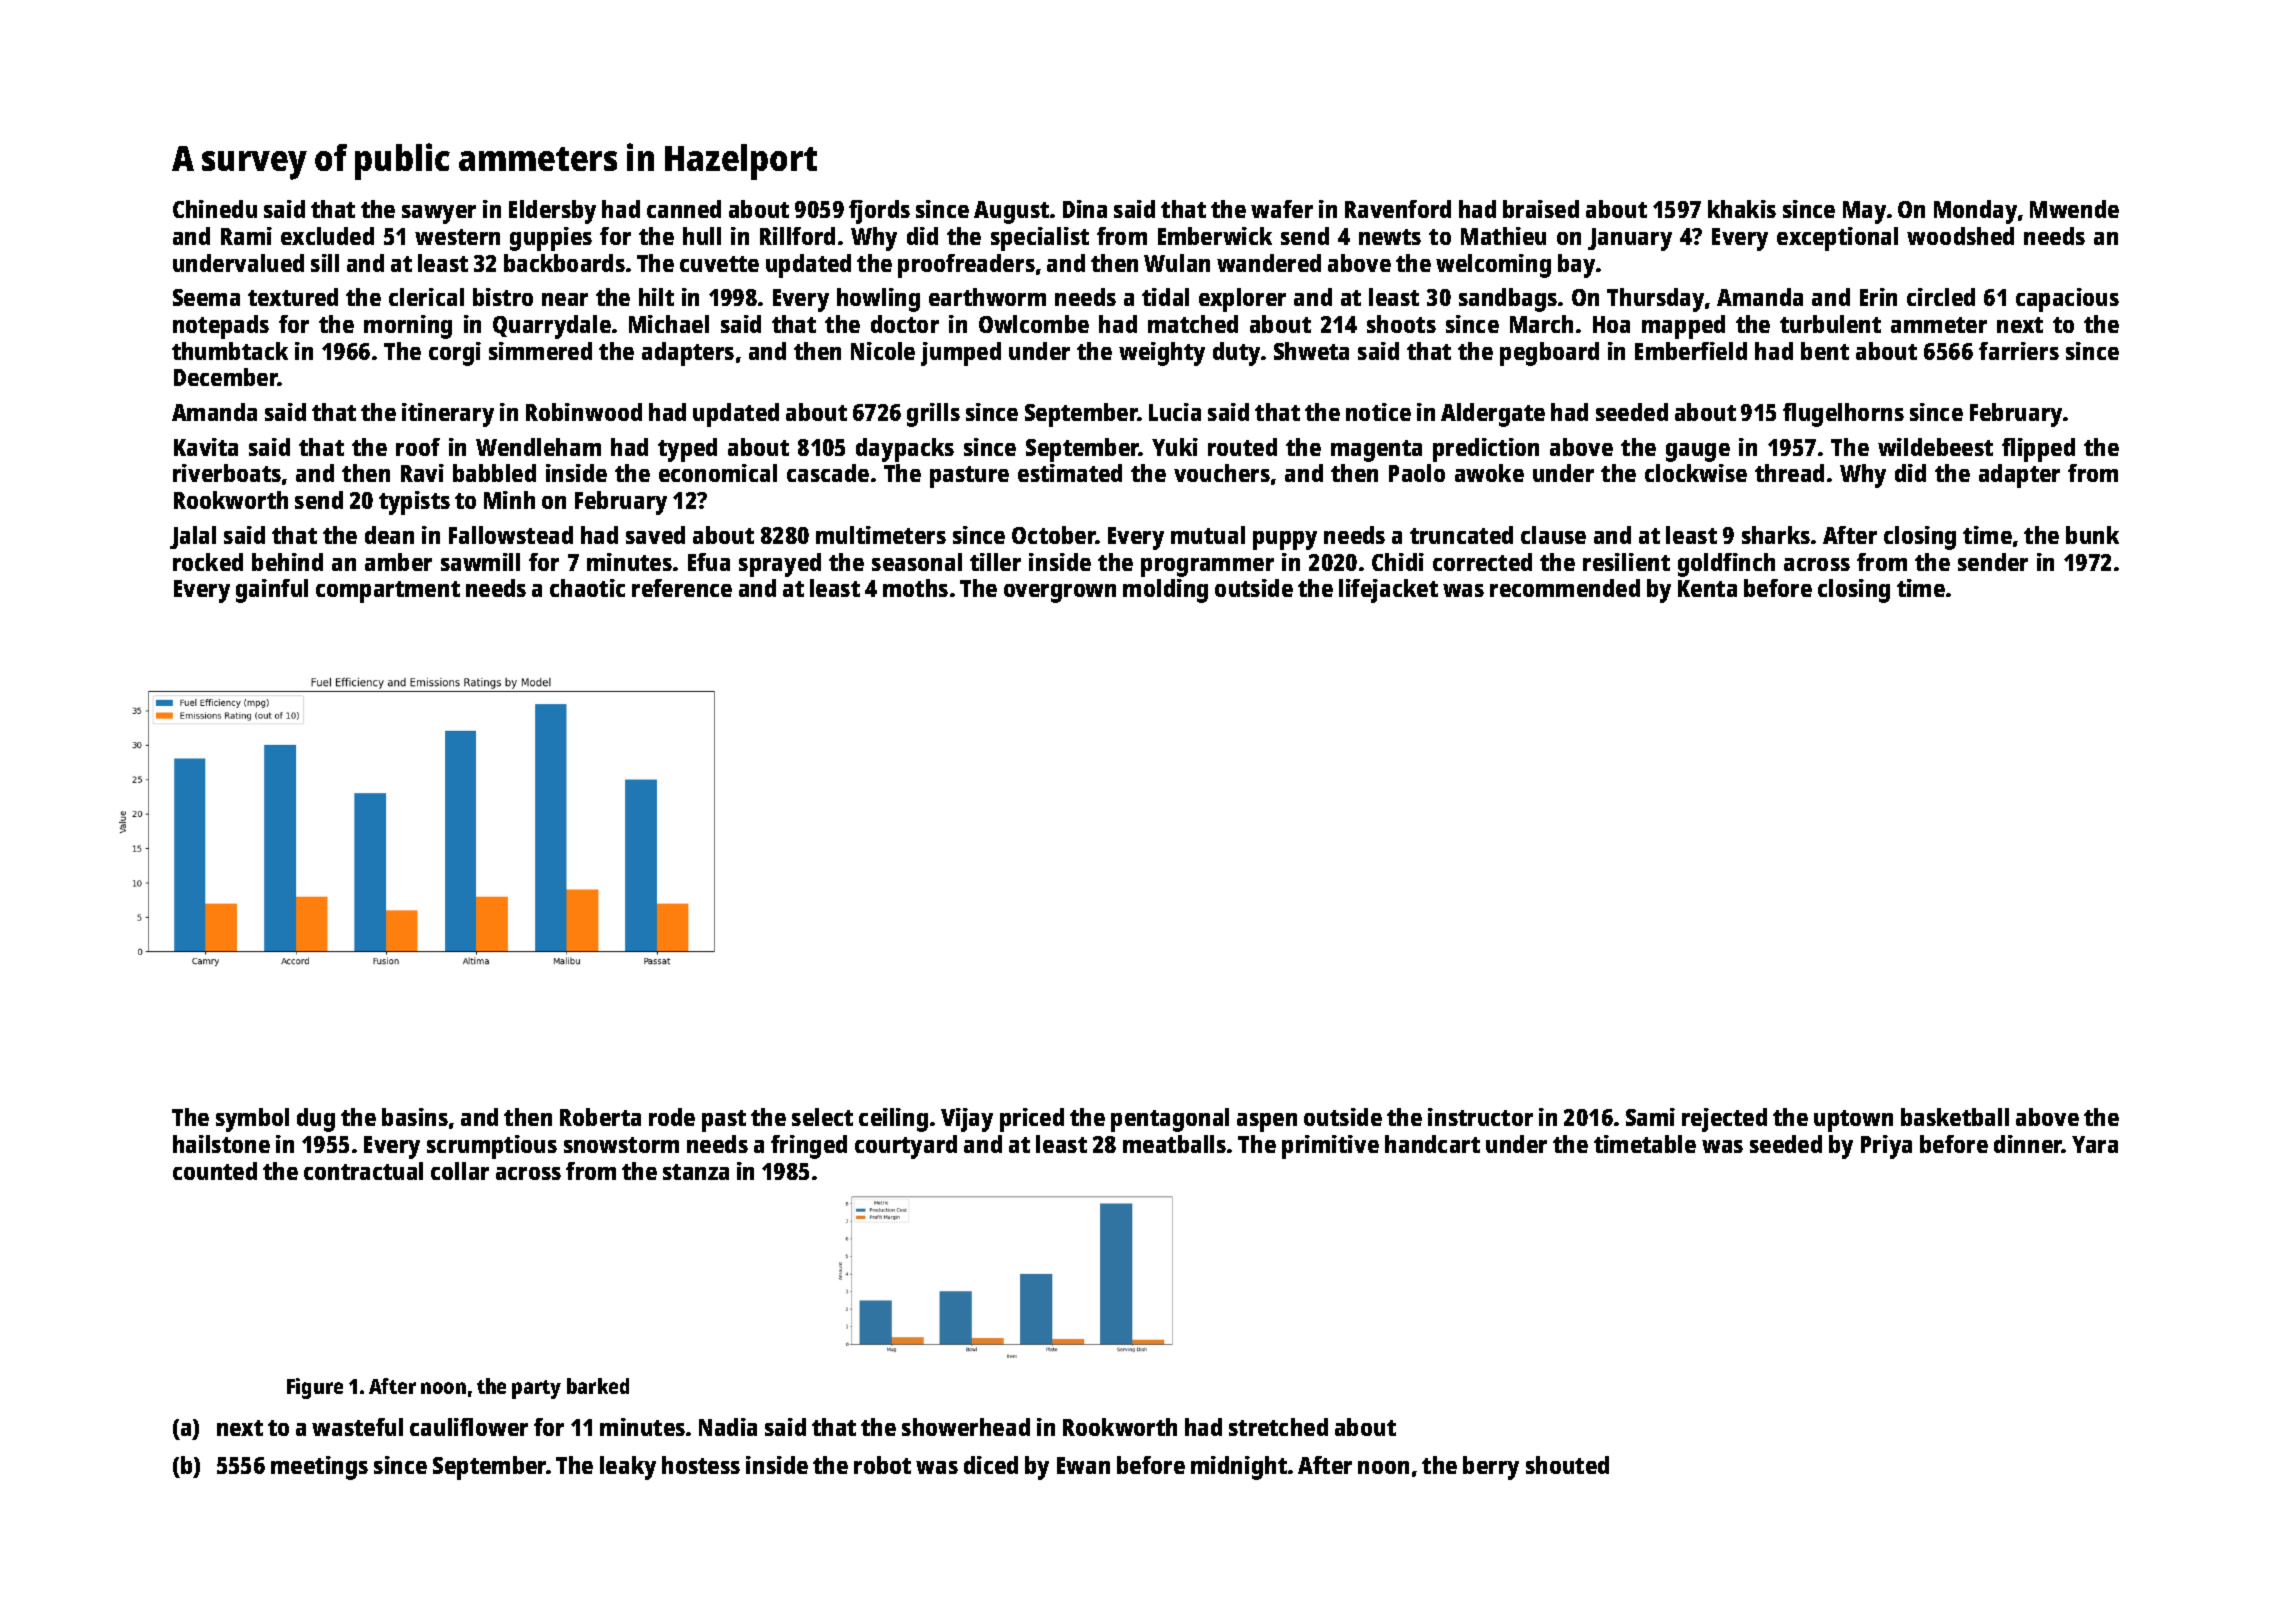 This page has height=1620, width=2292. I want to click on instructor, so click(1480, 1117).
